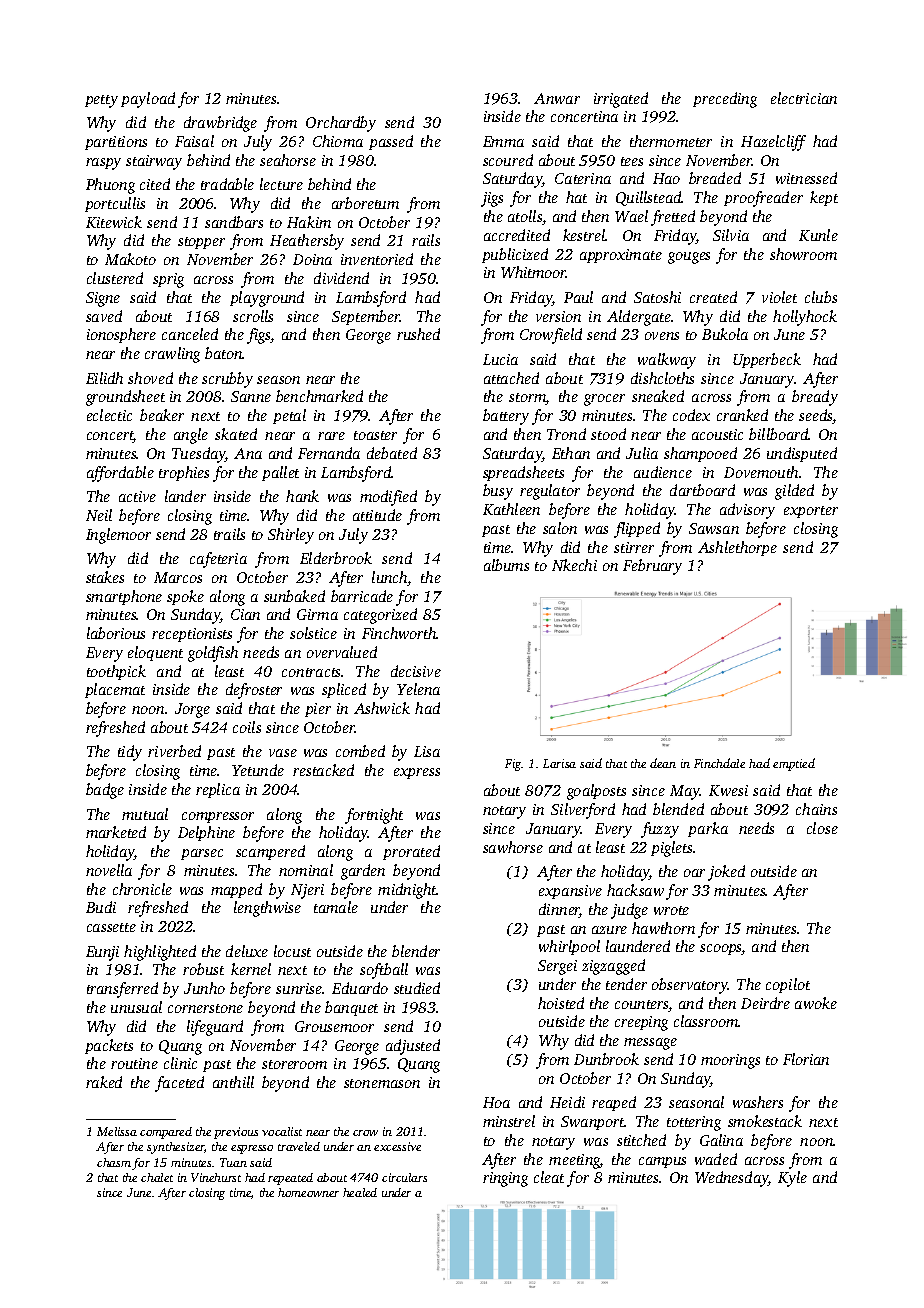  I want to click on payload, so click(148, 100).
